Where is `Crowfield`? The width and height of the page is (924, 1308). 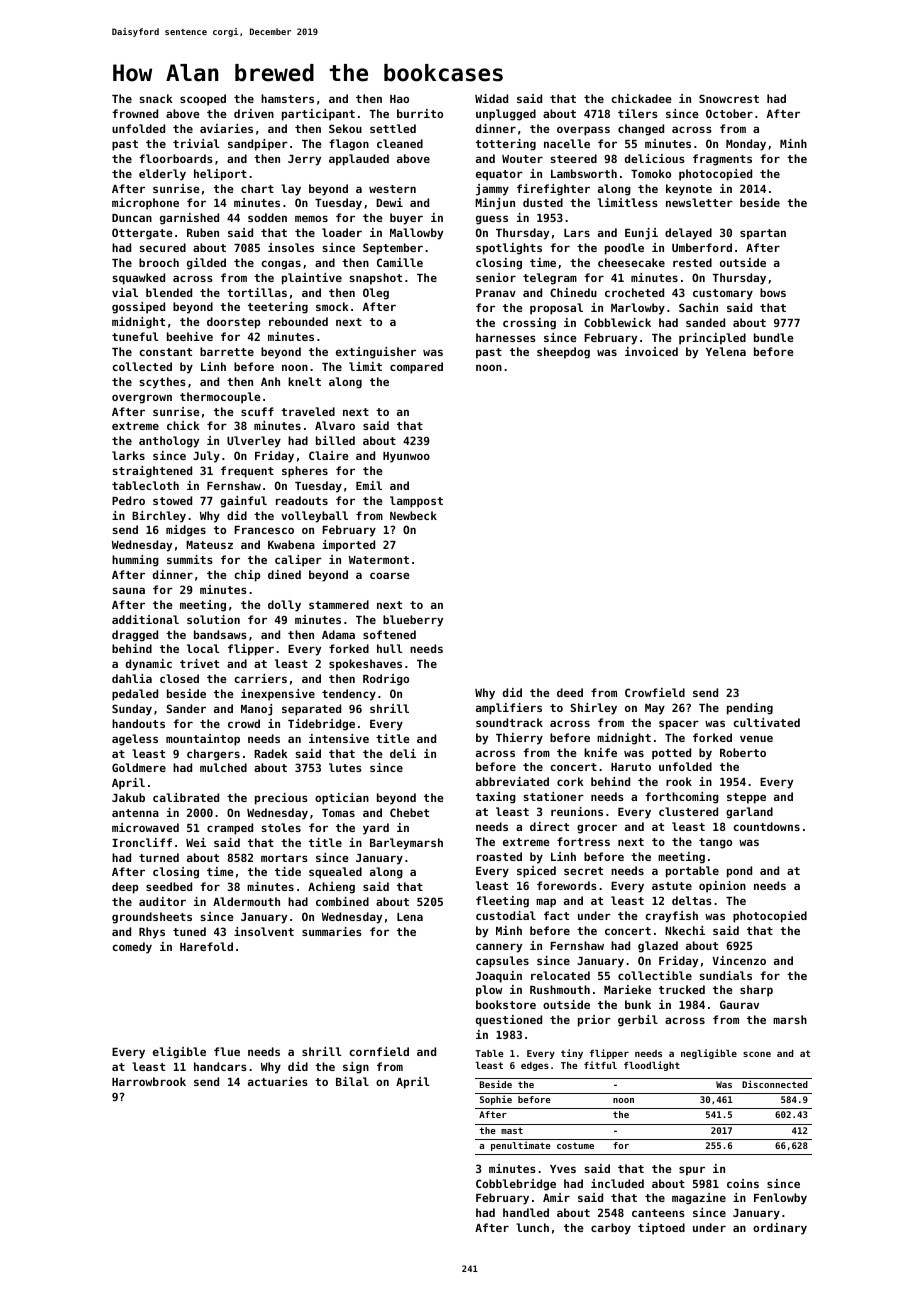 Crowfield is located at coordinates (655, 692).
